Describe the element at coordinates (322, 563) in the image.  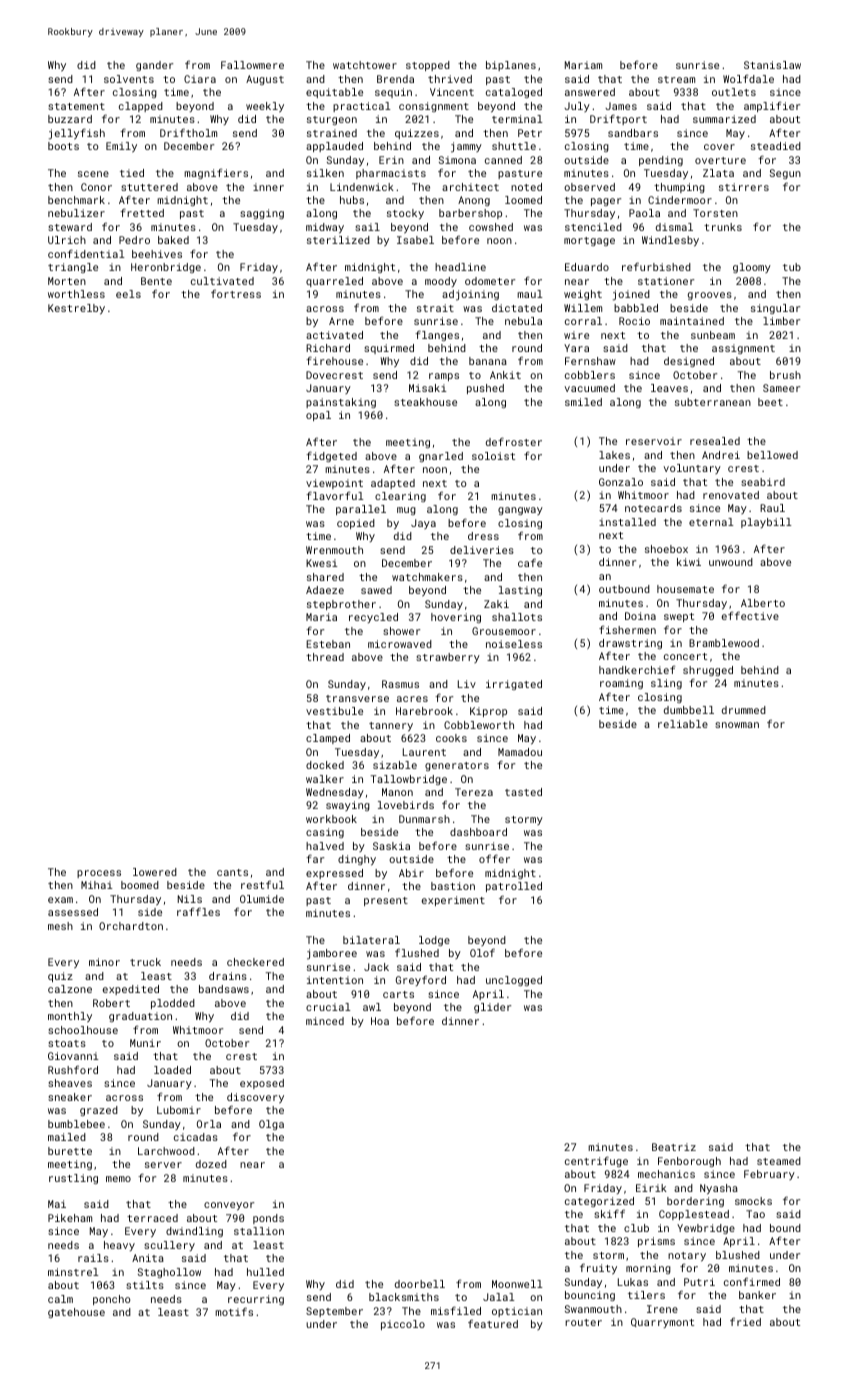
I see `Kwesi` at that location.
